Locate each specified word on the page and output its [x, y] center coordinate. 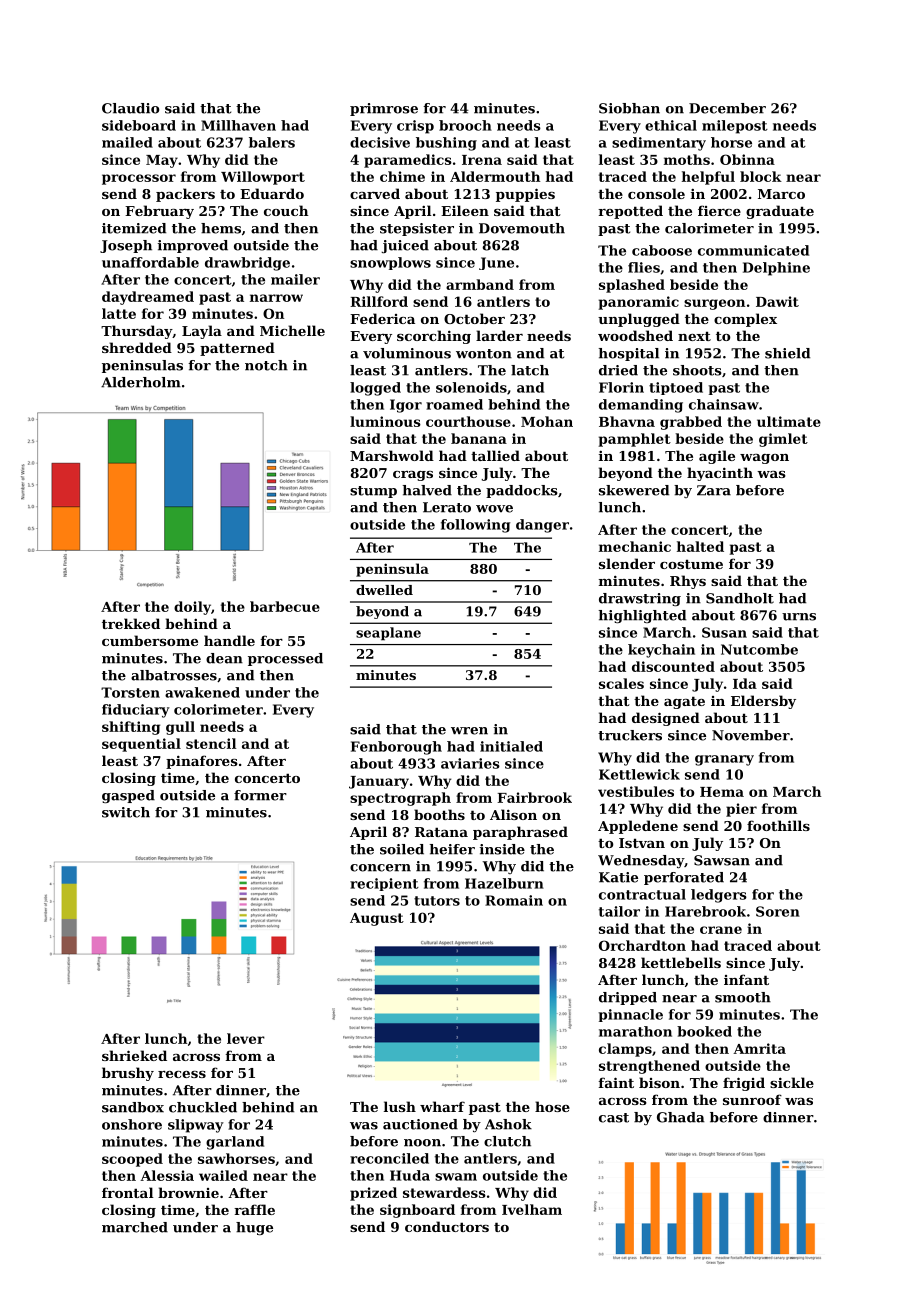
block [761, 176]
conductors [447, 1226]
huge [254, 1228]
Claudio [130, 108]
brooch [465, 125]
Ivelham [532, 1209]
